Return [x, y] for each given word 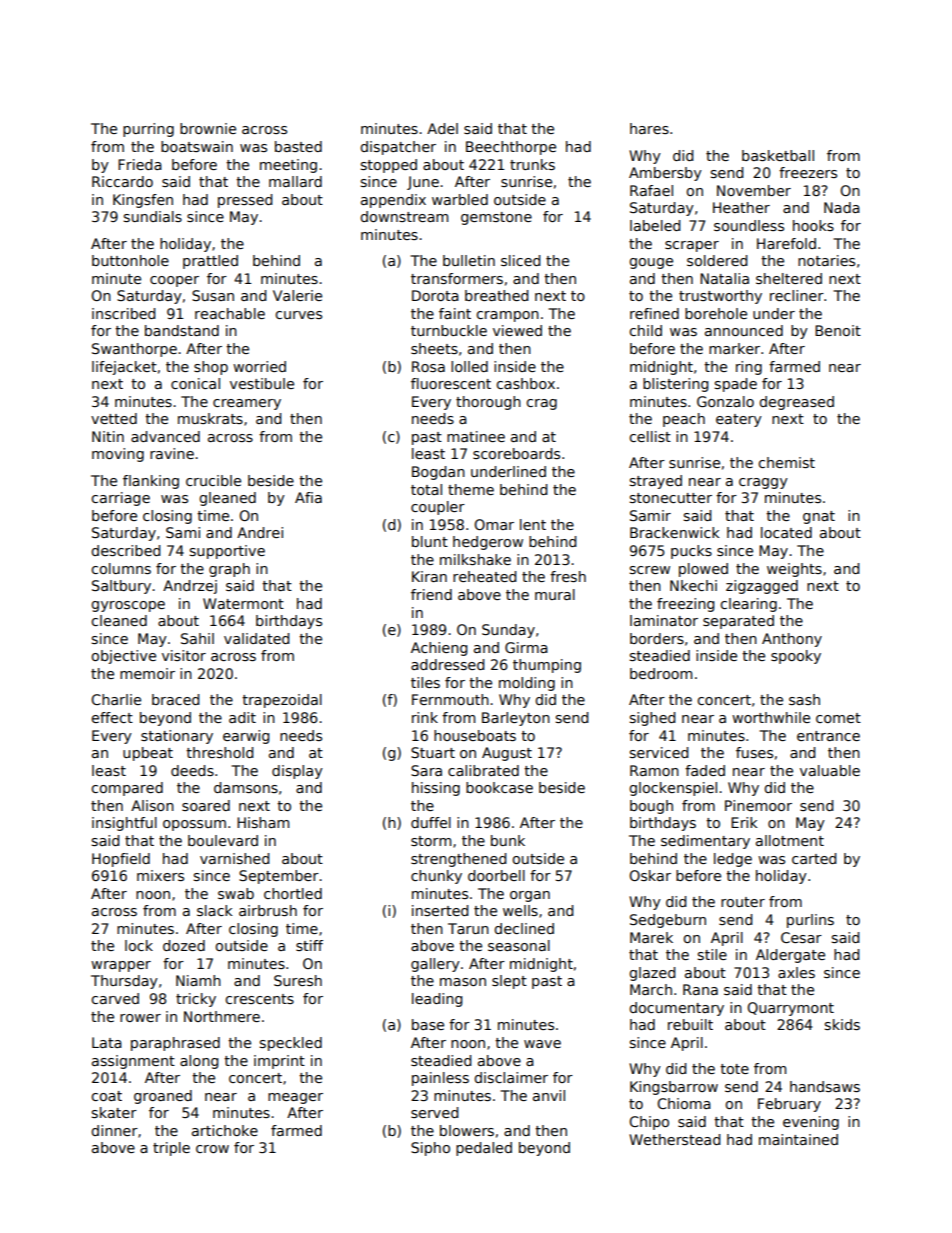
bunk [508, 840]
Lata [107, 1042]
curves [298, 315]
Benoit [838, 330]
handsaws [825, 1086]
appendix [393, 201]
